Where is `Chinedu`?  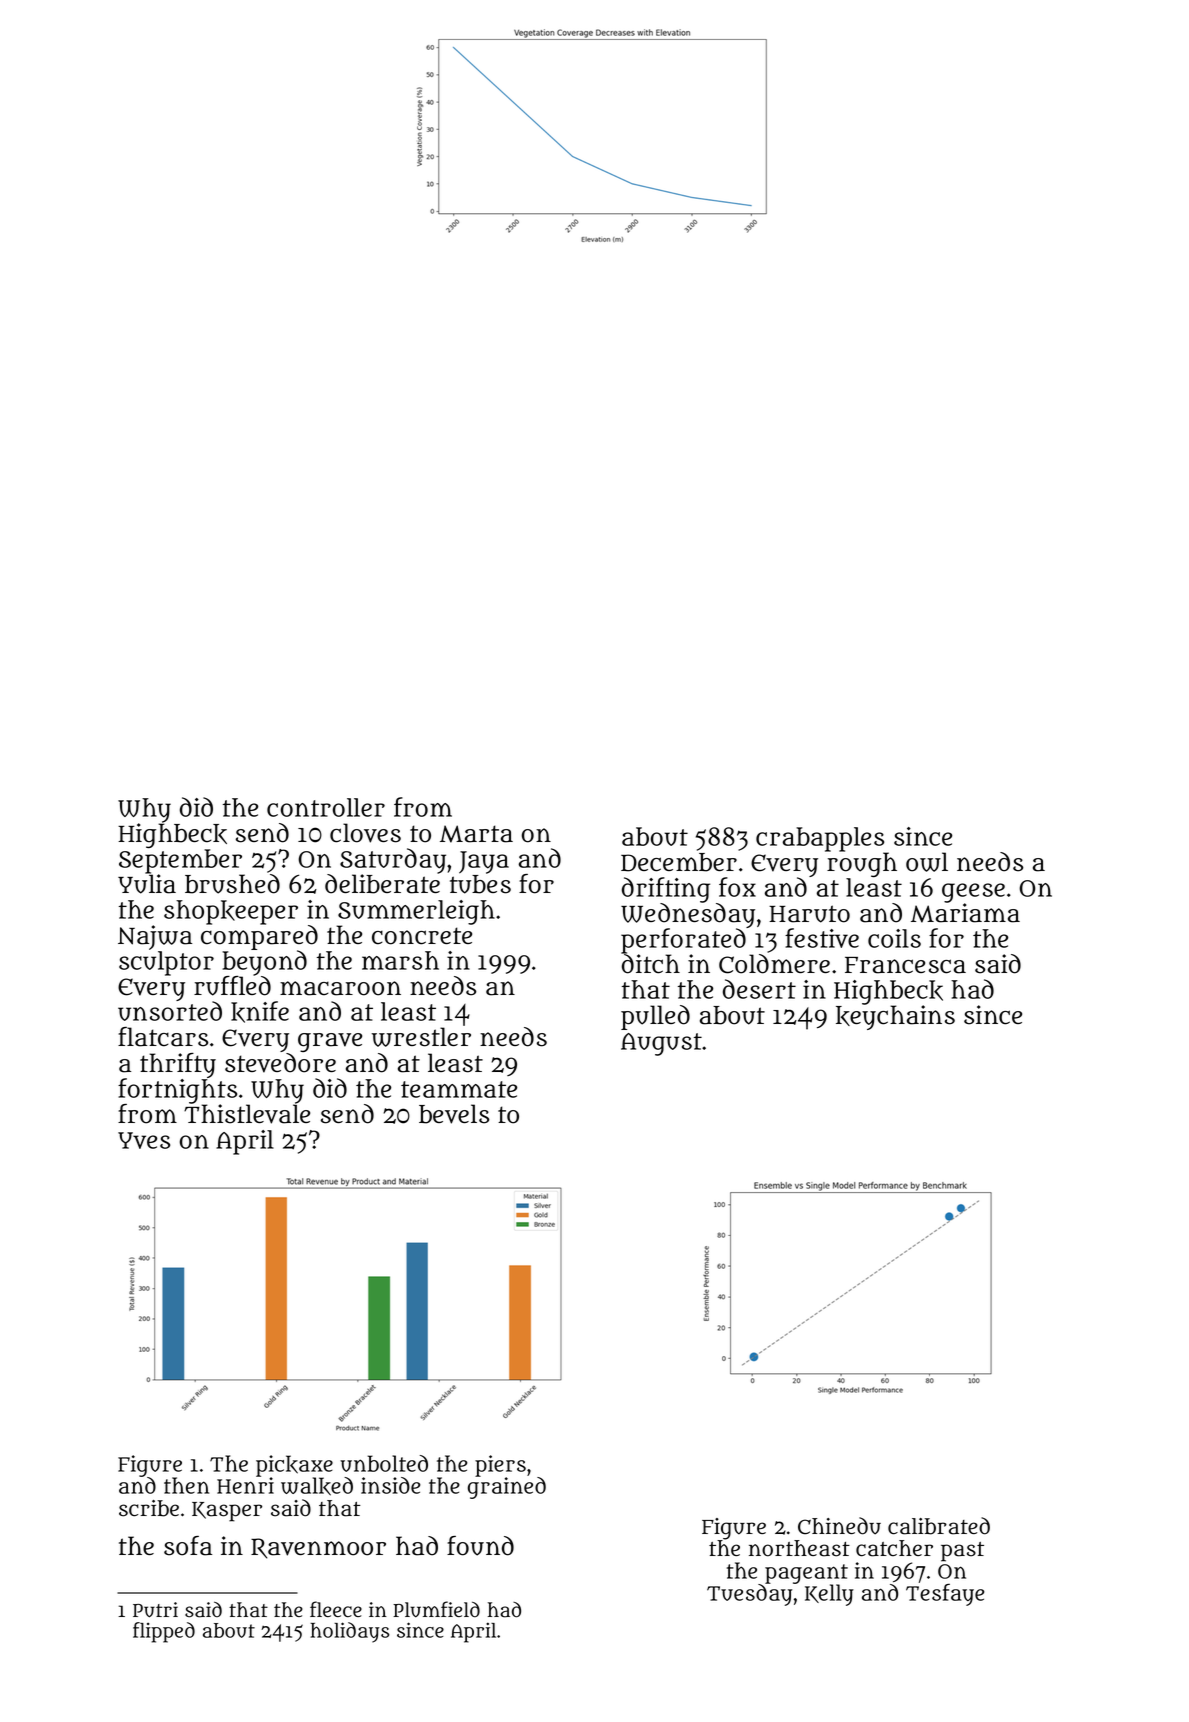
Chinedu is located at coordinates (839, 1526).
